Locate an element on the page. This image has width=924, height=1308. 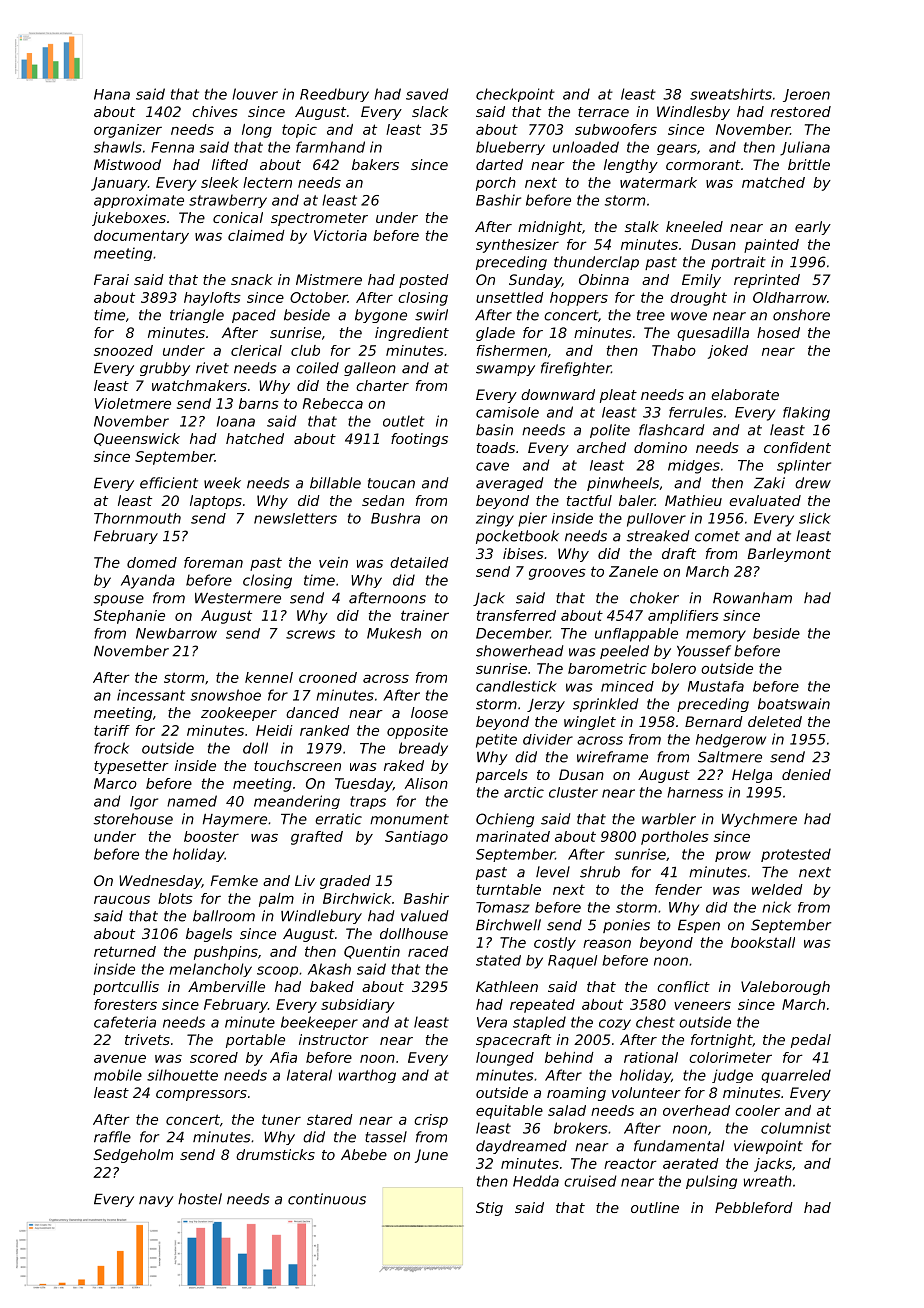
bakers is located at coordinates (375, 164).
